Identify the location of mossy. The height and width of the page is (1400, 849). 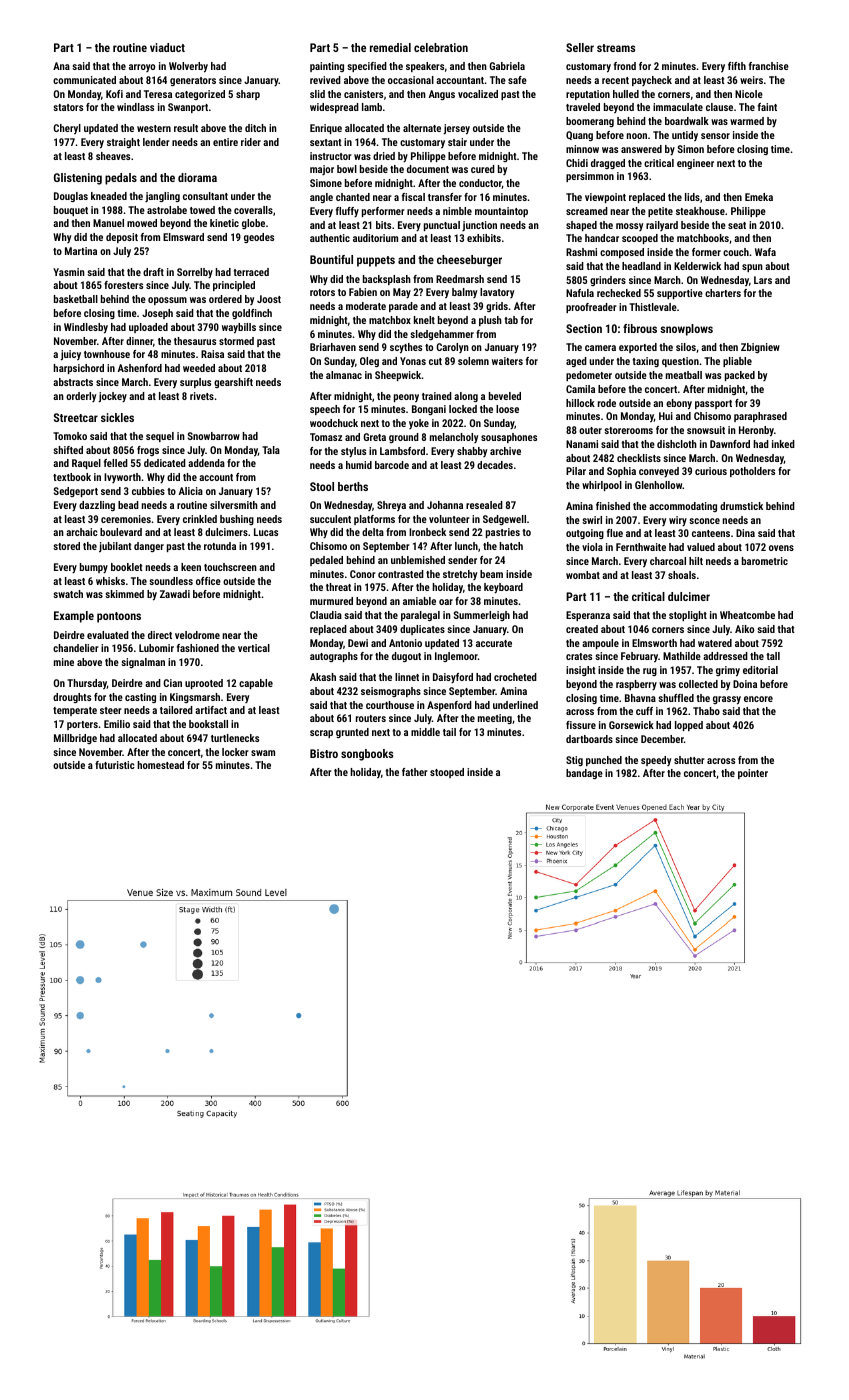
(629, 227).
